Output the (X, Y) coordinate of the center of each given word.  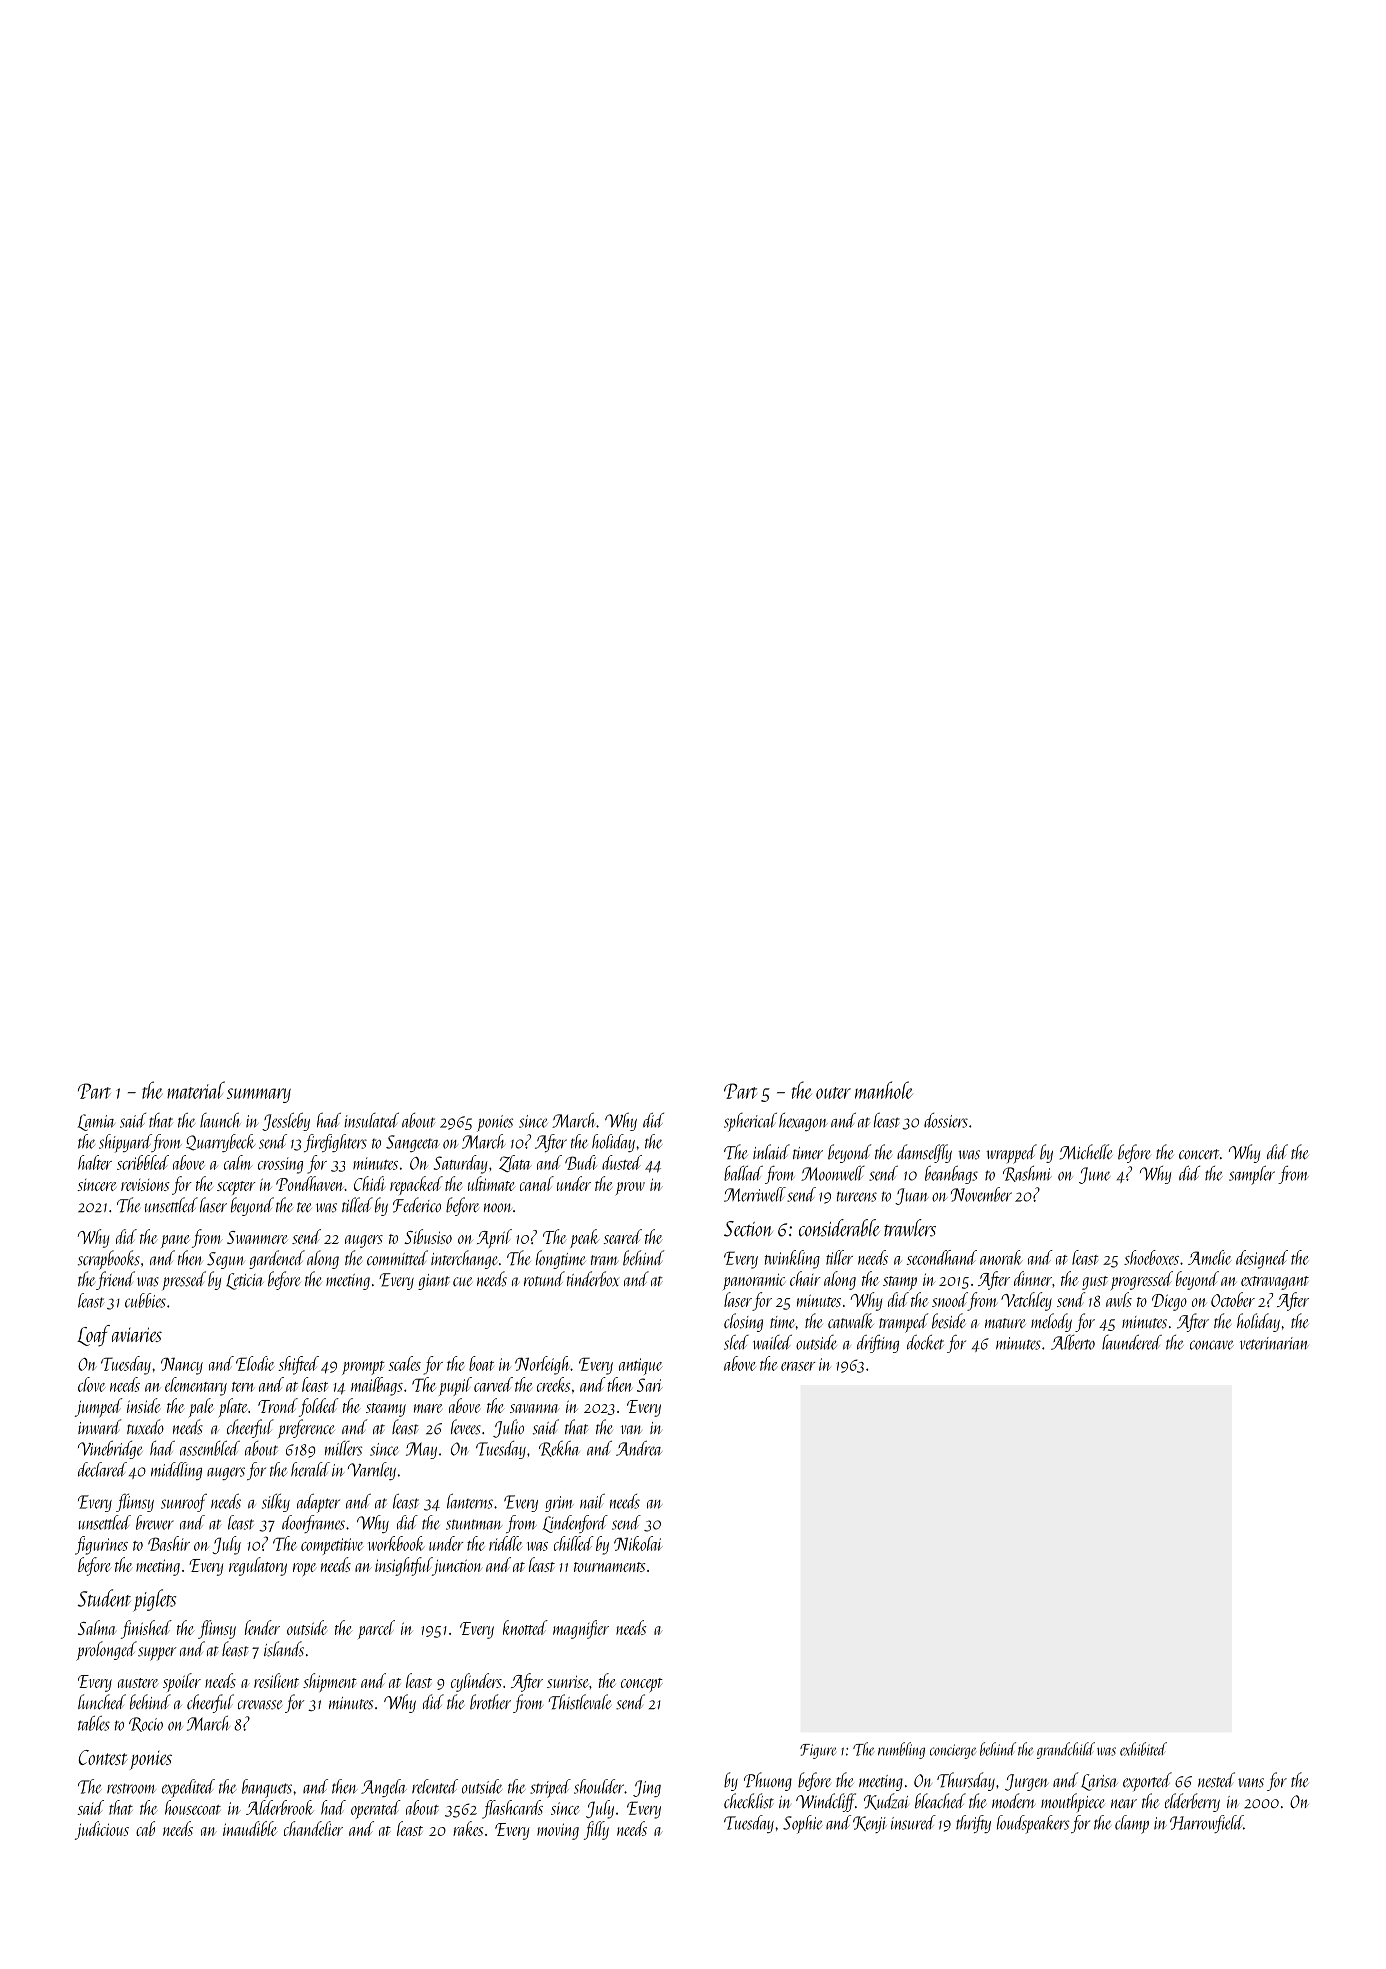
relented (435, 1786)
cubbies (145, 1300)
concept (642, 1685)
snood (950, 1299)
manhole (884, 1090)
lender (262, 1627)
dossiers (946, 1120)
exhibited (1143, 1749)
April (494, 1238)
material (196, 1090)
